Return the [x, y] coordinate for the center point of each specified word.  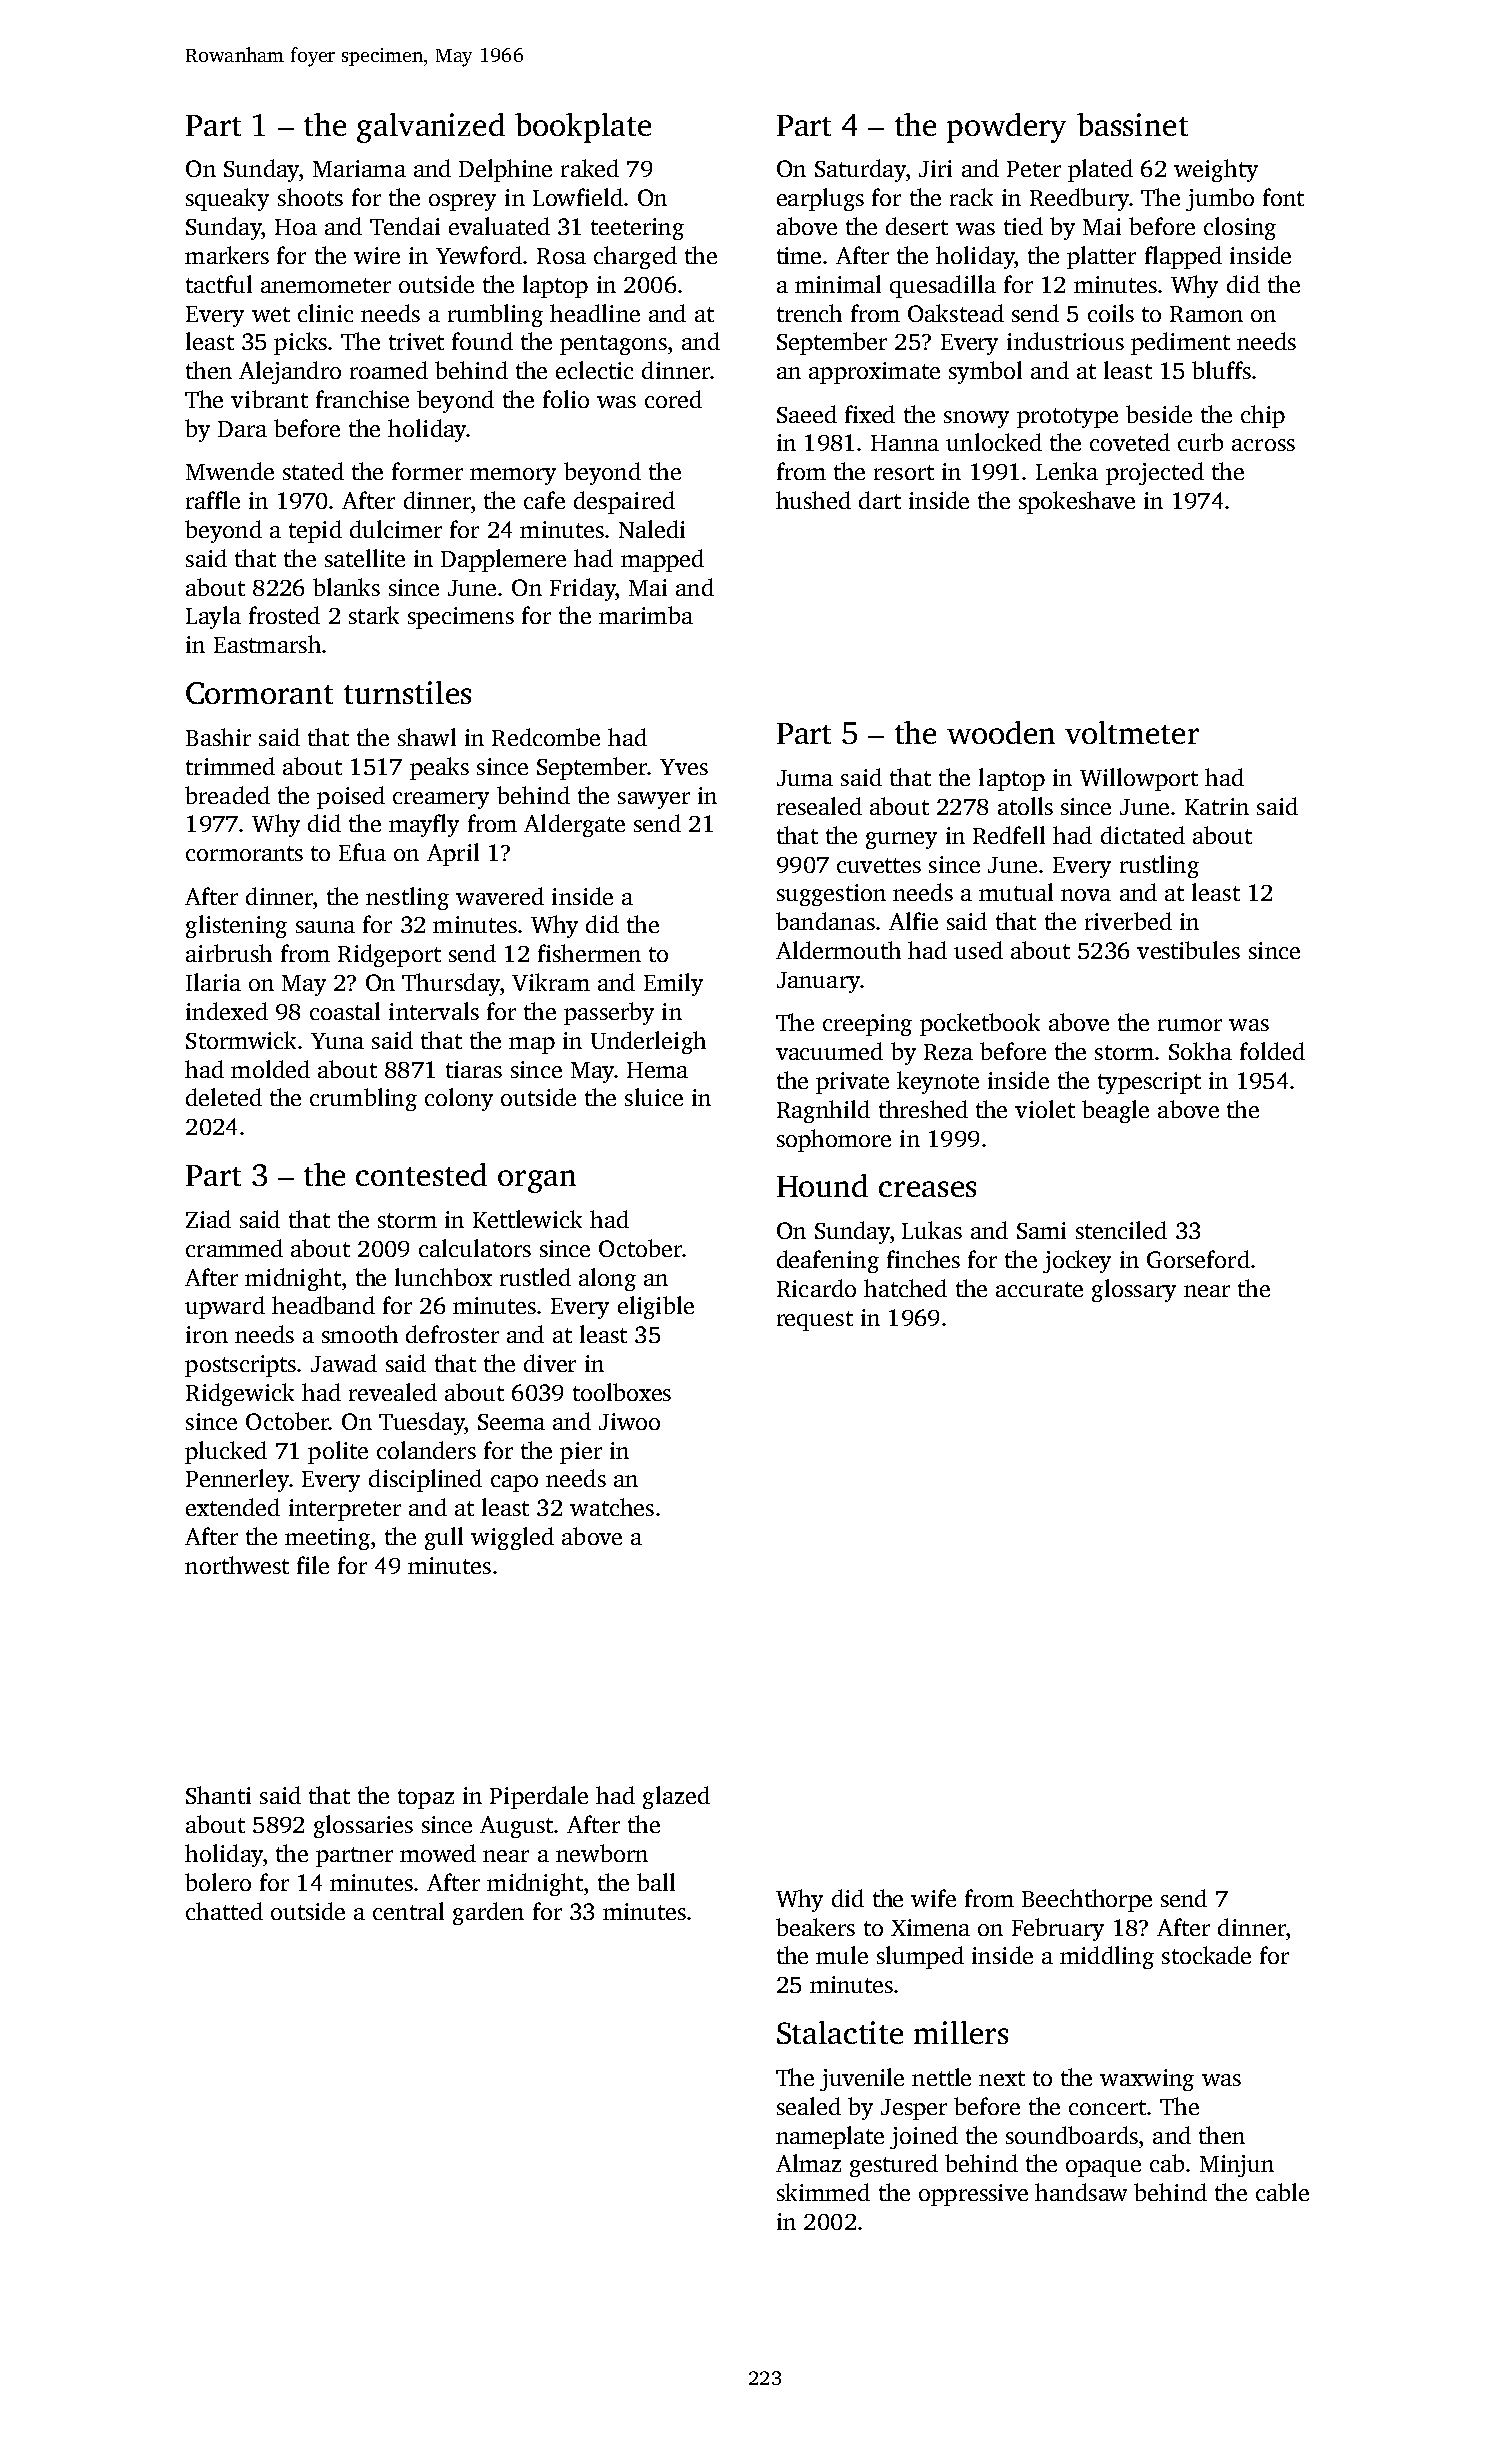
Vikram [551, 982]
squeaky [227, 199]
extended [233, 1507]
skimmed [823, 2192]
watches [612, 1507]
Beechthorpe [1087, 1900]
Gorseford [1198, 1259]
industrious [1065, 341]
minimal [838, 284]
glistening [236, 926]
